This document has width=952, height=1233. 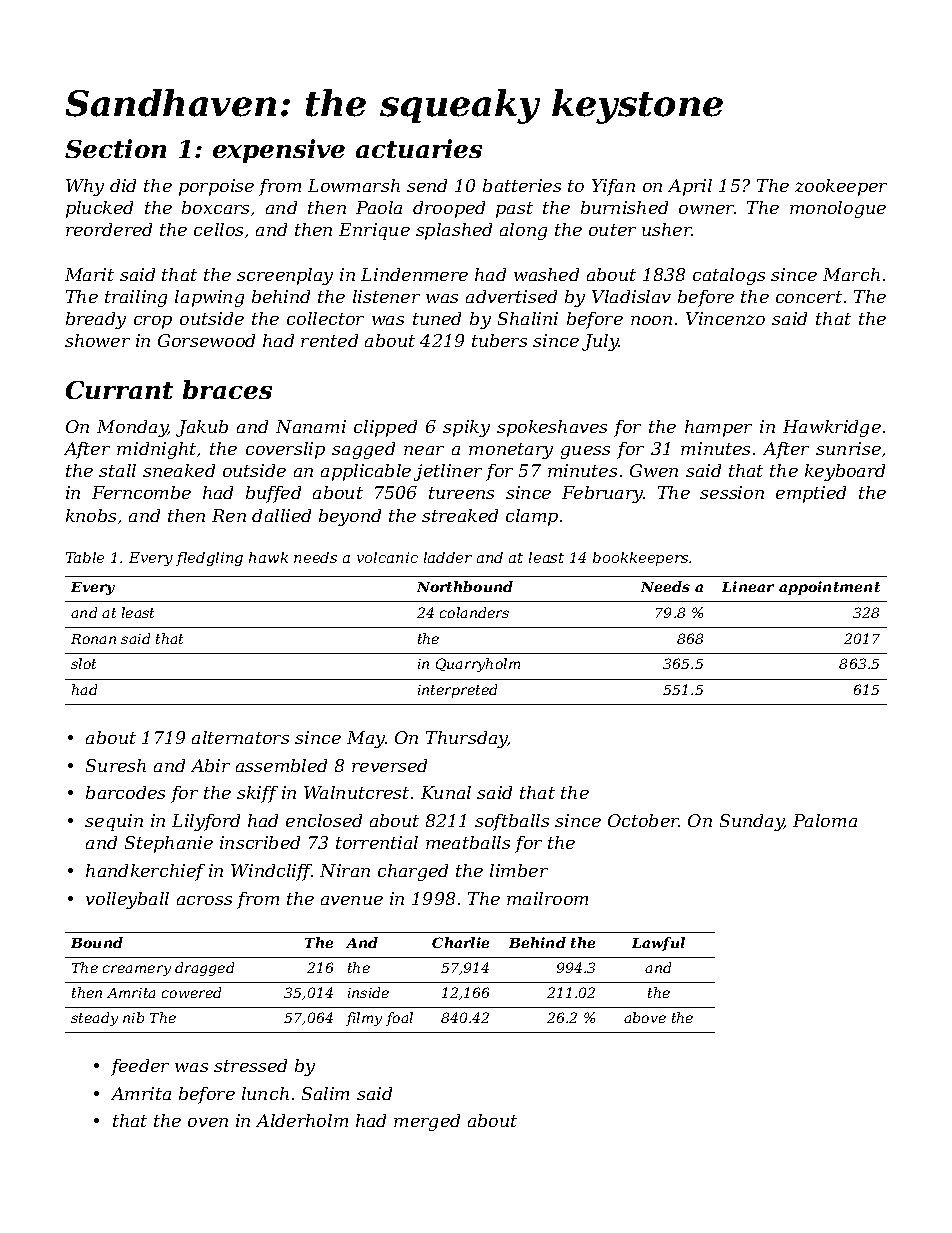 What do you see at coordinates (285, 276) in the document?
I see `screenplay` at bounding box center [285, 276].
